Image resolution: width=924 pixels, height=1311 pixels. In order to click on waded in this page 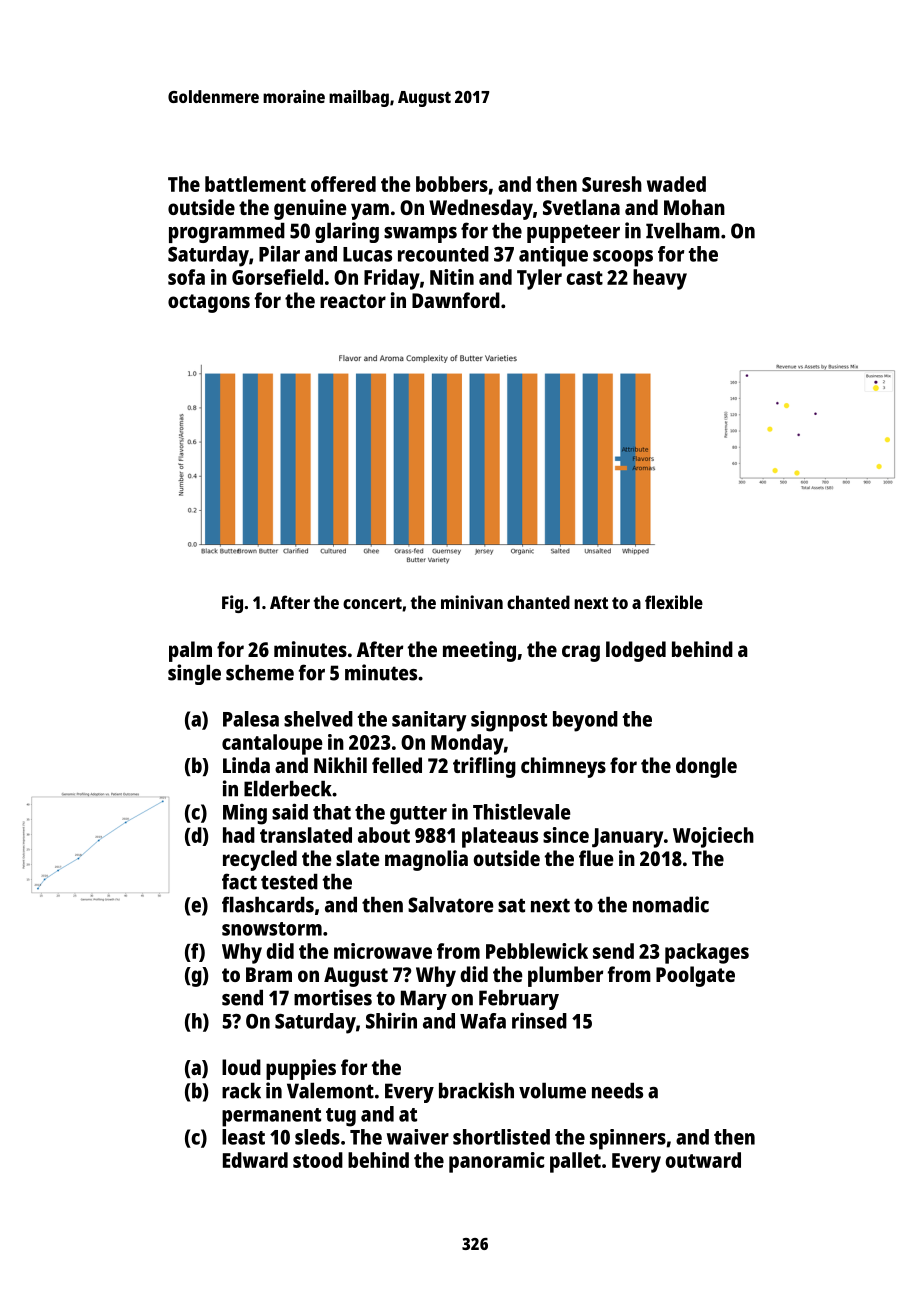, I will do `click(676, 184)`.
